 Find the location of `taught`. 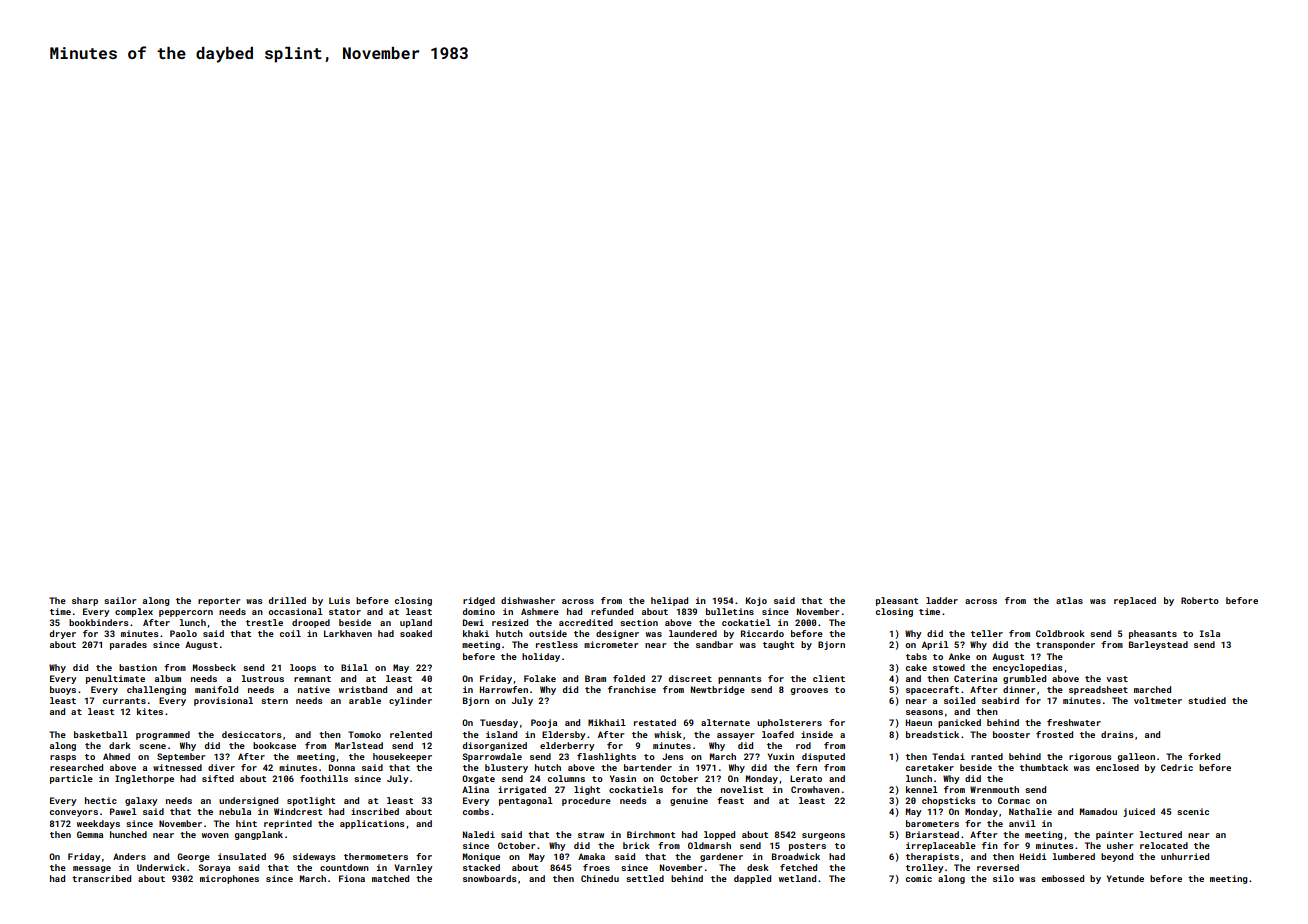

taught is located at coordinates (778, 645).
